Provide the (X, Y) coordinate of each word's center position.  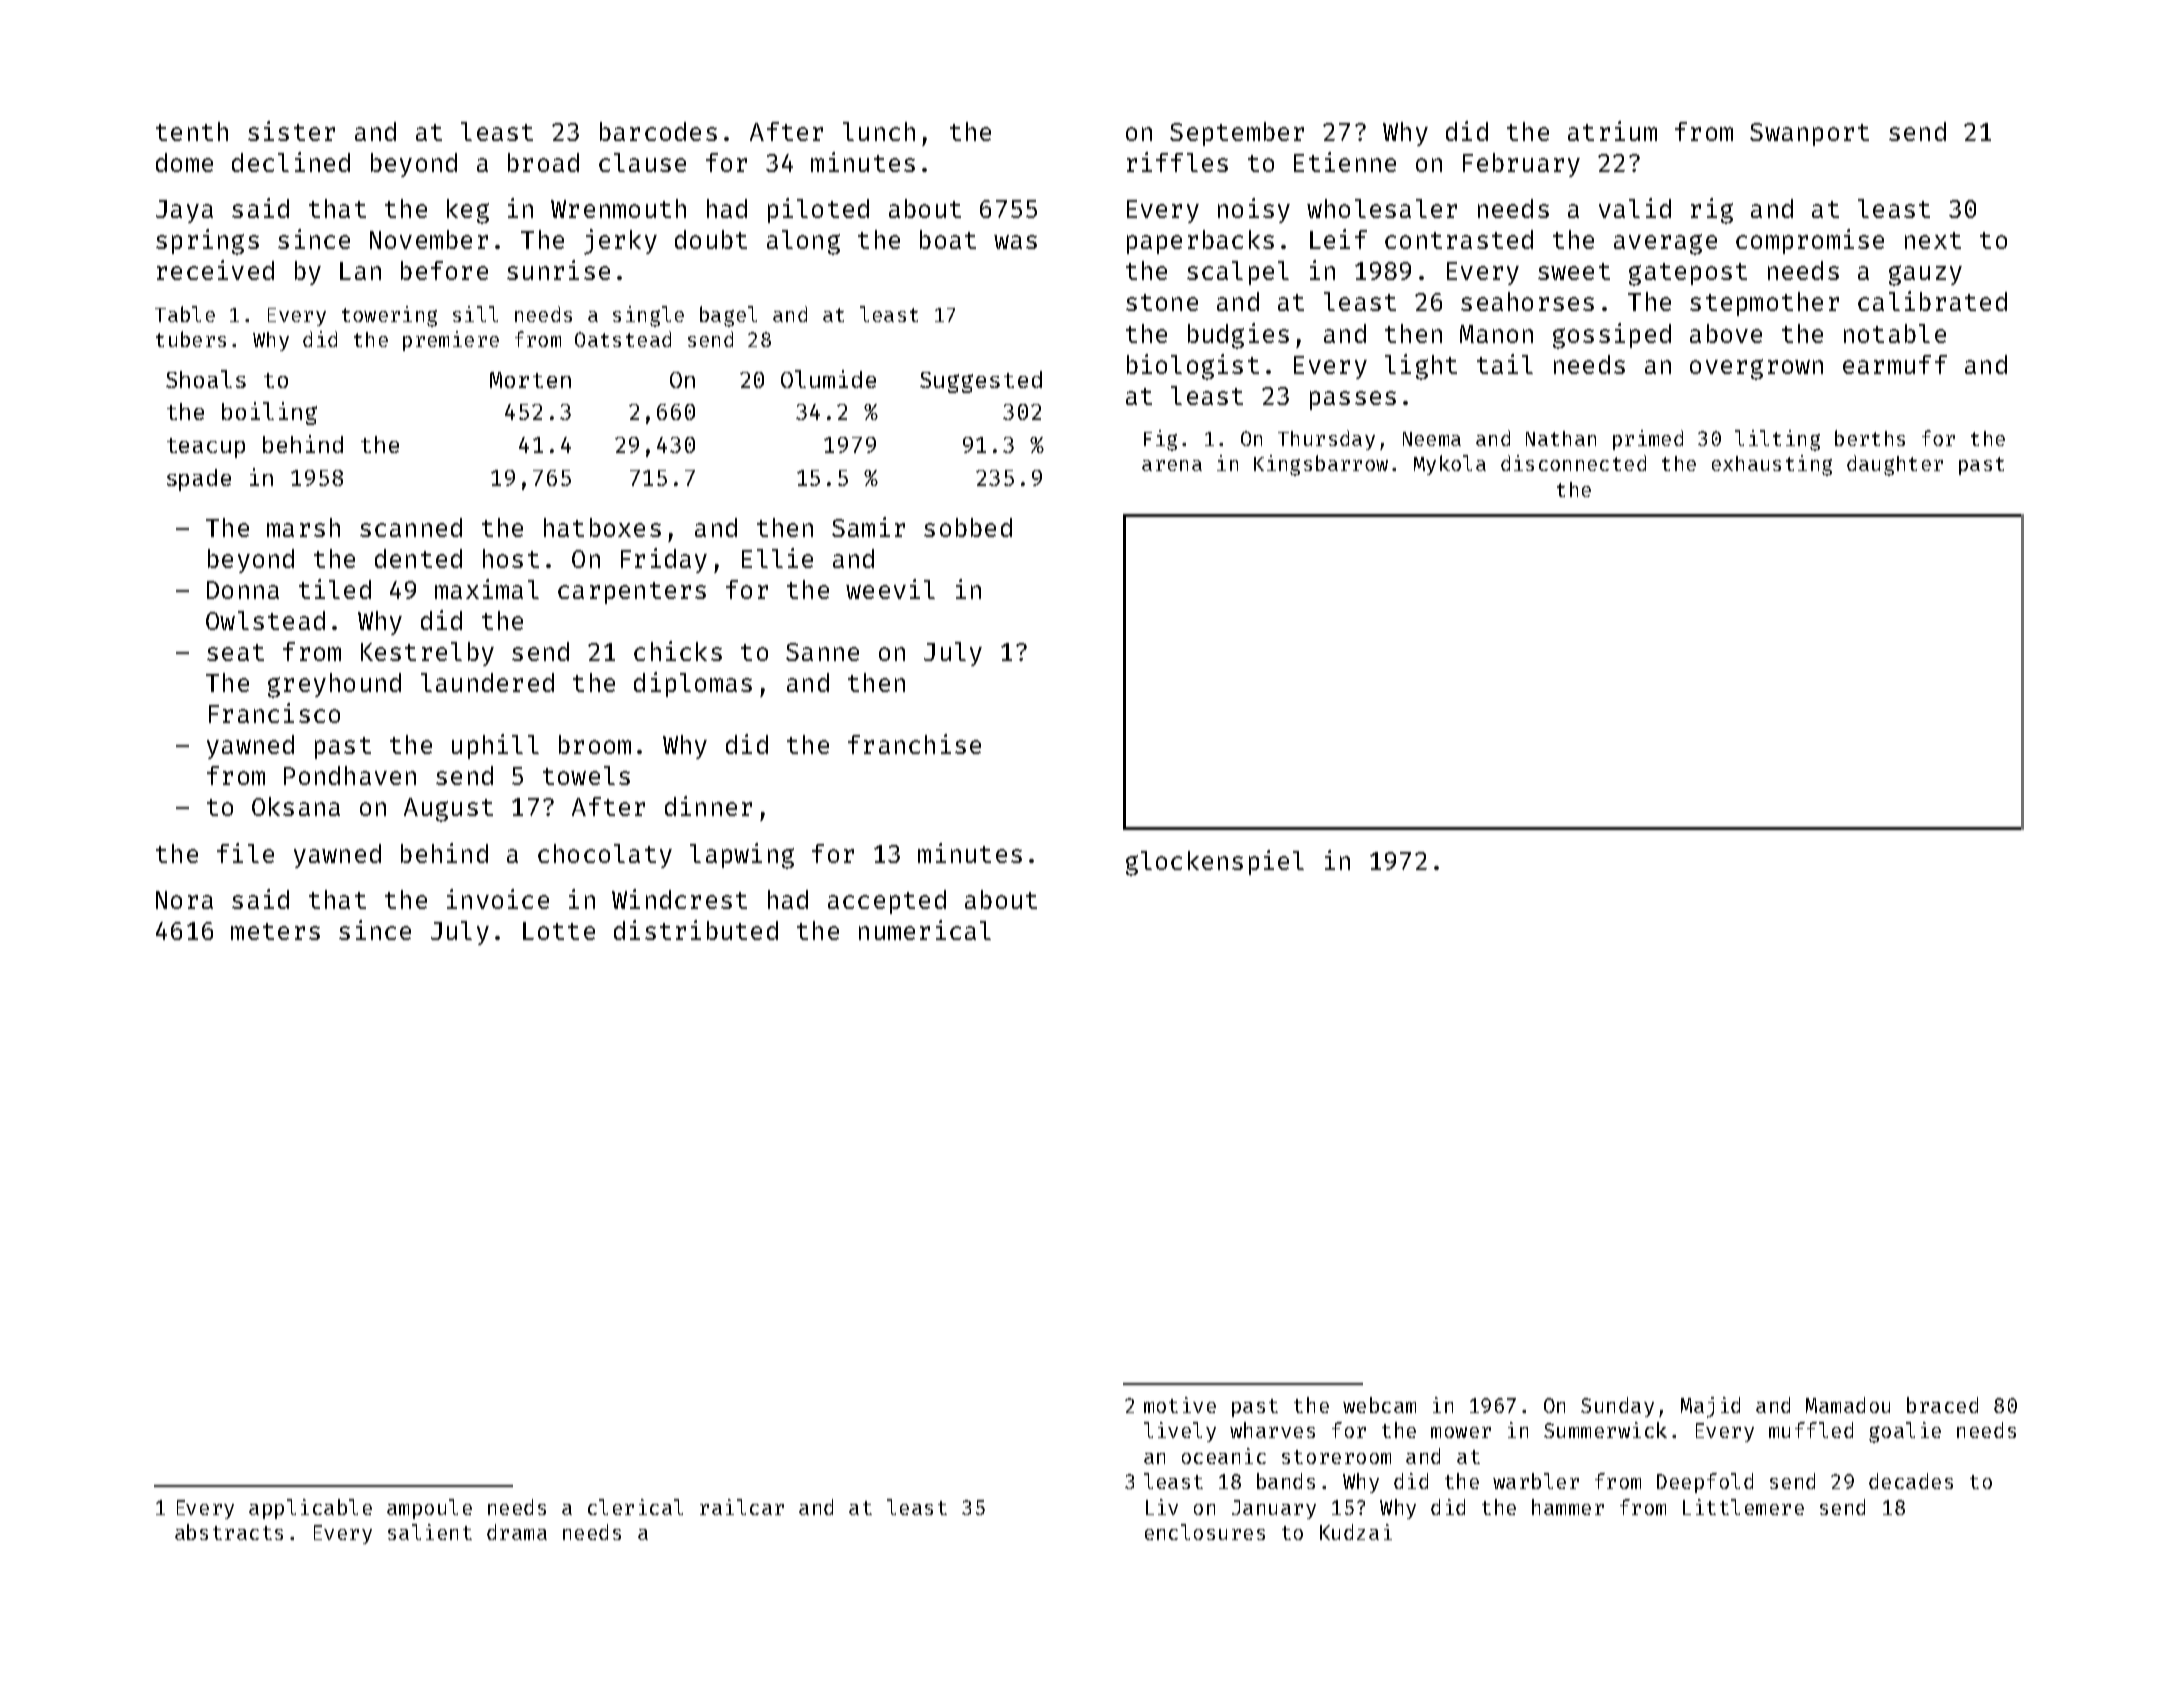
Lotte (559, 931)
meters (275, 931)
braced (1942, 1405)
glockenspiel (1215, 863)
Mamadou (1848, 1405)
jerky (620, 242)
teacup (206, 448)
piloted (818, 210)
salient (430, 1532)
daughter (1895, 465)
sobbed (968, 527)
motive (1180, 1405)
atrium (1612, 131)
